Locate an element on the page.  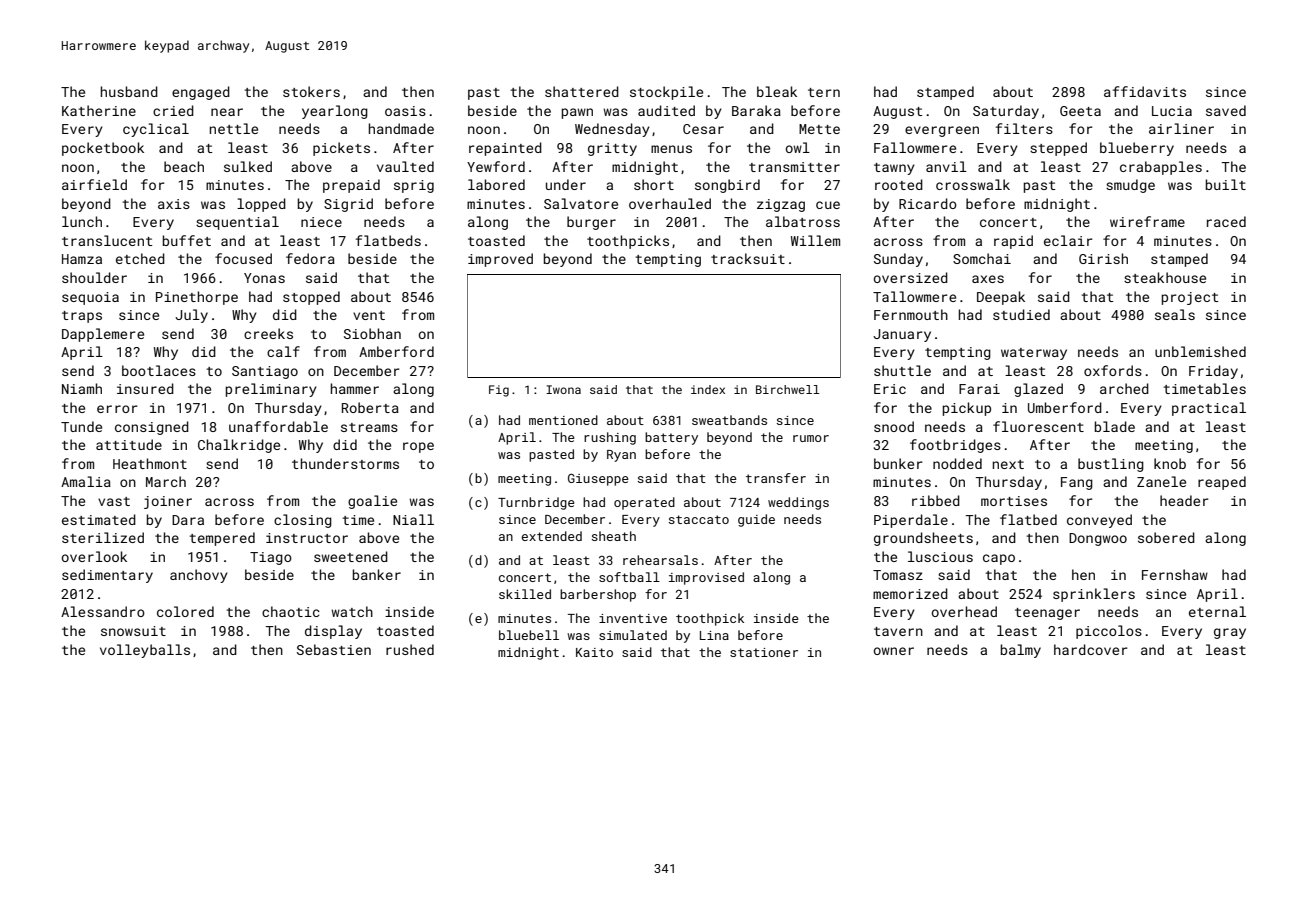
bootlaces is located at coordinates (159, 370).
